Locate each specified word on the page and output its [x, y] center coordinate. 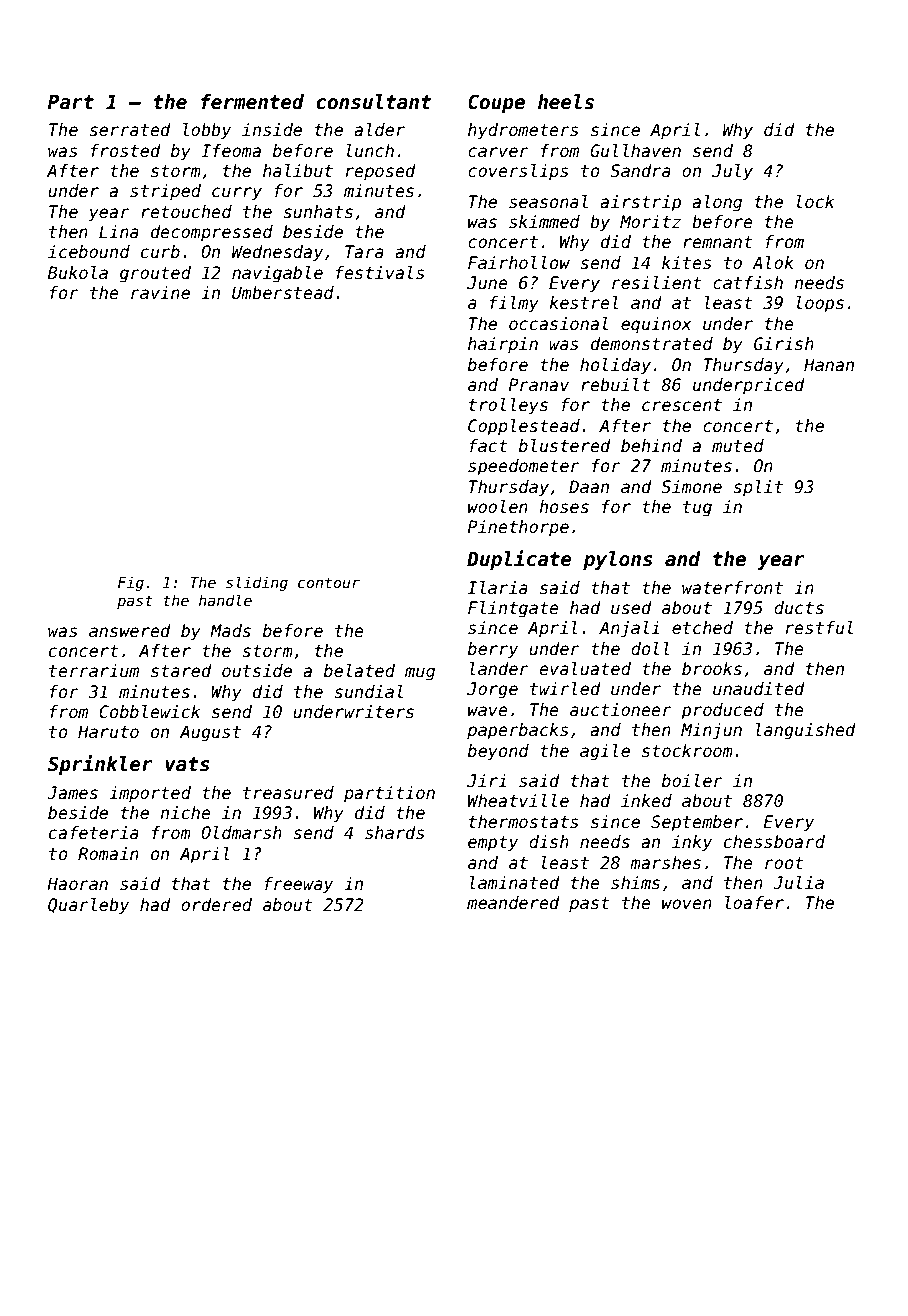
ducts [799, 608]
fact [488, 446]
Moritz [650, 222]
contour [329, 582]
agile [605, 752]
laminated [515, 883]
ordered [216, 905]
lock [815, 202]
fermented [252, 102]
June [487, 283]
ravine [160, 293]
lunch [370, 151]
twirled [565, 689]
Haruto [108, 732]
